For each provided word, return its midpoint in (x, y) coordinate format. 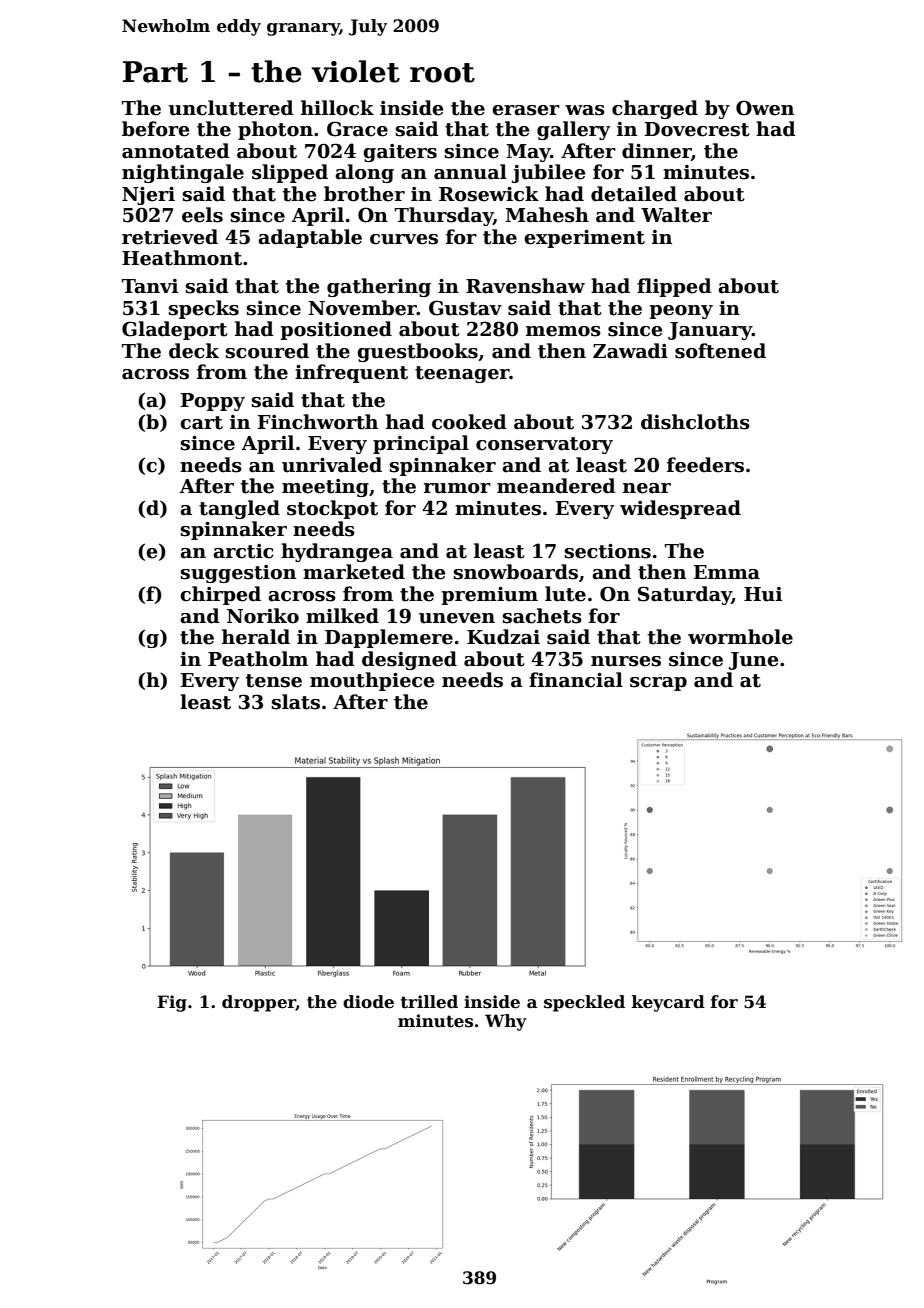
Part (155, 72)
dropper (259, 1003)
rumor (457, 488)
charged (655, 109)
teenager (462, 374)
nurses (626, 661)
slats (296, 702)
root (442, 73)
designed (409, 660)
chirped (220, 595)
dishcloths (695, 422)
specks (204, 309)
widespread (680, 509)
